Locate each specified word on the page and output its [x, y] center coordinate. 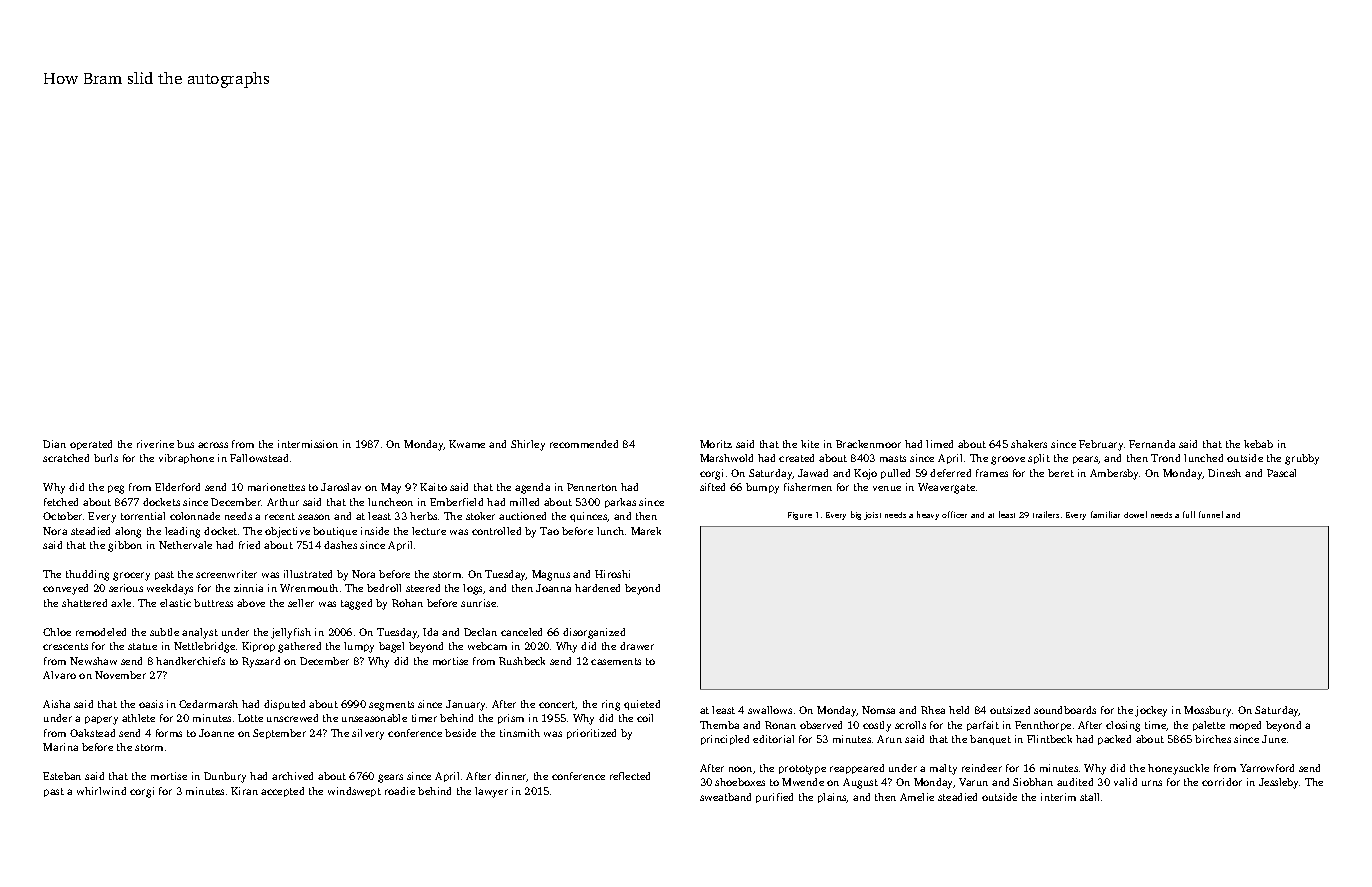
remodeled [101, 632]
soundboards [1065, 710]
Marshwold [726, 458]
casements [616, 661]
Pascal [1281, 473]
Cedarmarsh [208, 704]
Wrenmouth [309, 588]
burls [106, 458]
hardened [597, 588]
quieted [642, 705]
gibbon [125, 546]
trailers [1046, 514]
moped [1245, 726]
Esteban [62, 776]
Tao [549, 531]
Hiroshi [612, 574]
